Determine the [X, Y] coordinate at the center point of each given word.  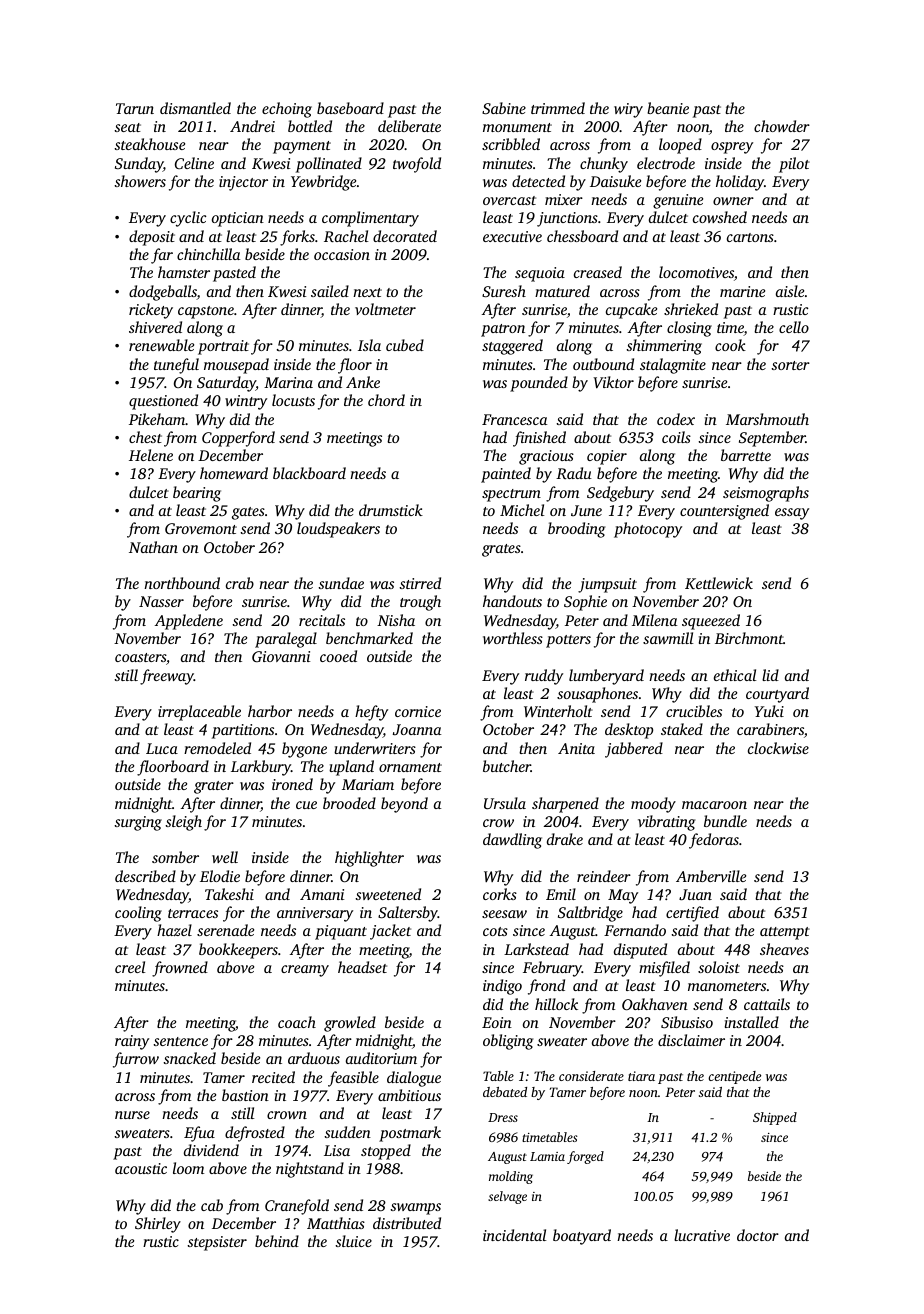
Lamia [547, 1156]
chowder [782, 126]
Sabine [504, 108]
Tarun [135, 108]
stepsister [217, 1243]
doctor [758, 1235]
